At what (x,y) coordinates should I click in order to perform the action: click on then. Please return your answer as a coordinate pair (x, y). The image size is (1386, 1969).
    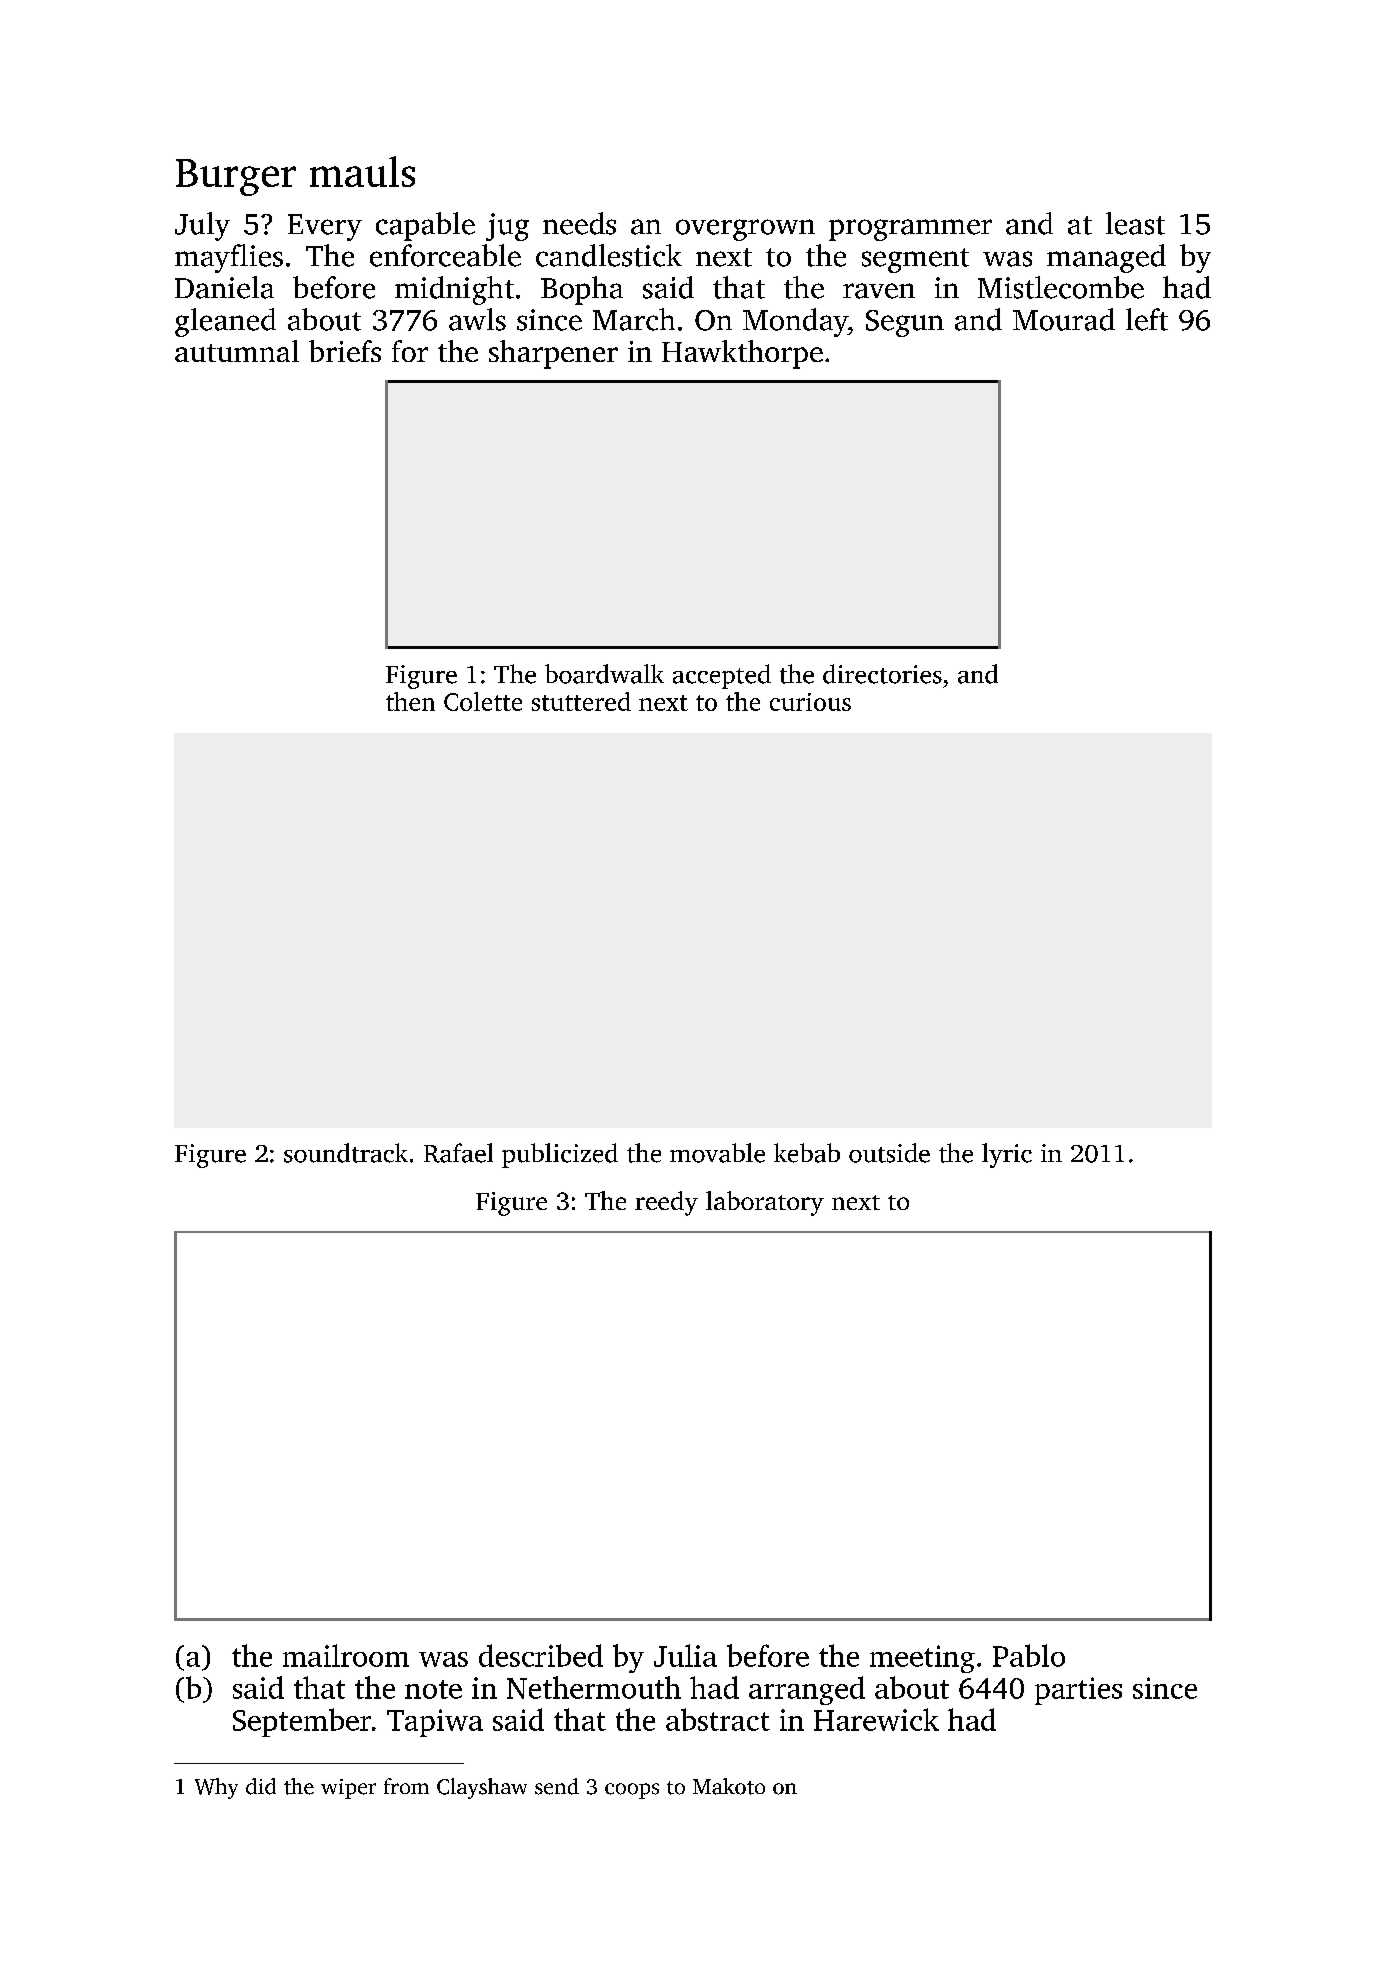
    Looking at the image, I should click on (410, 701).
